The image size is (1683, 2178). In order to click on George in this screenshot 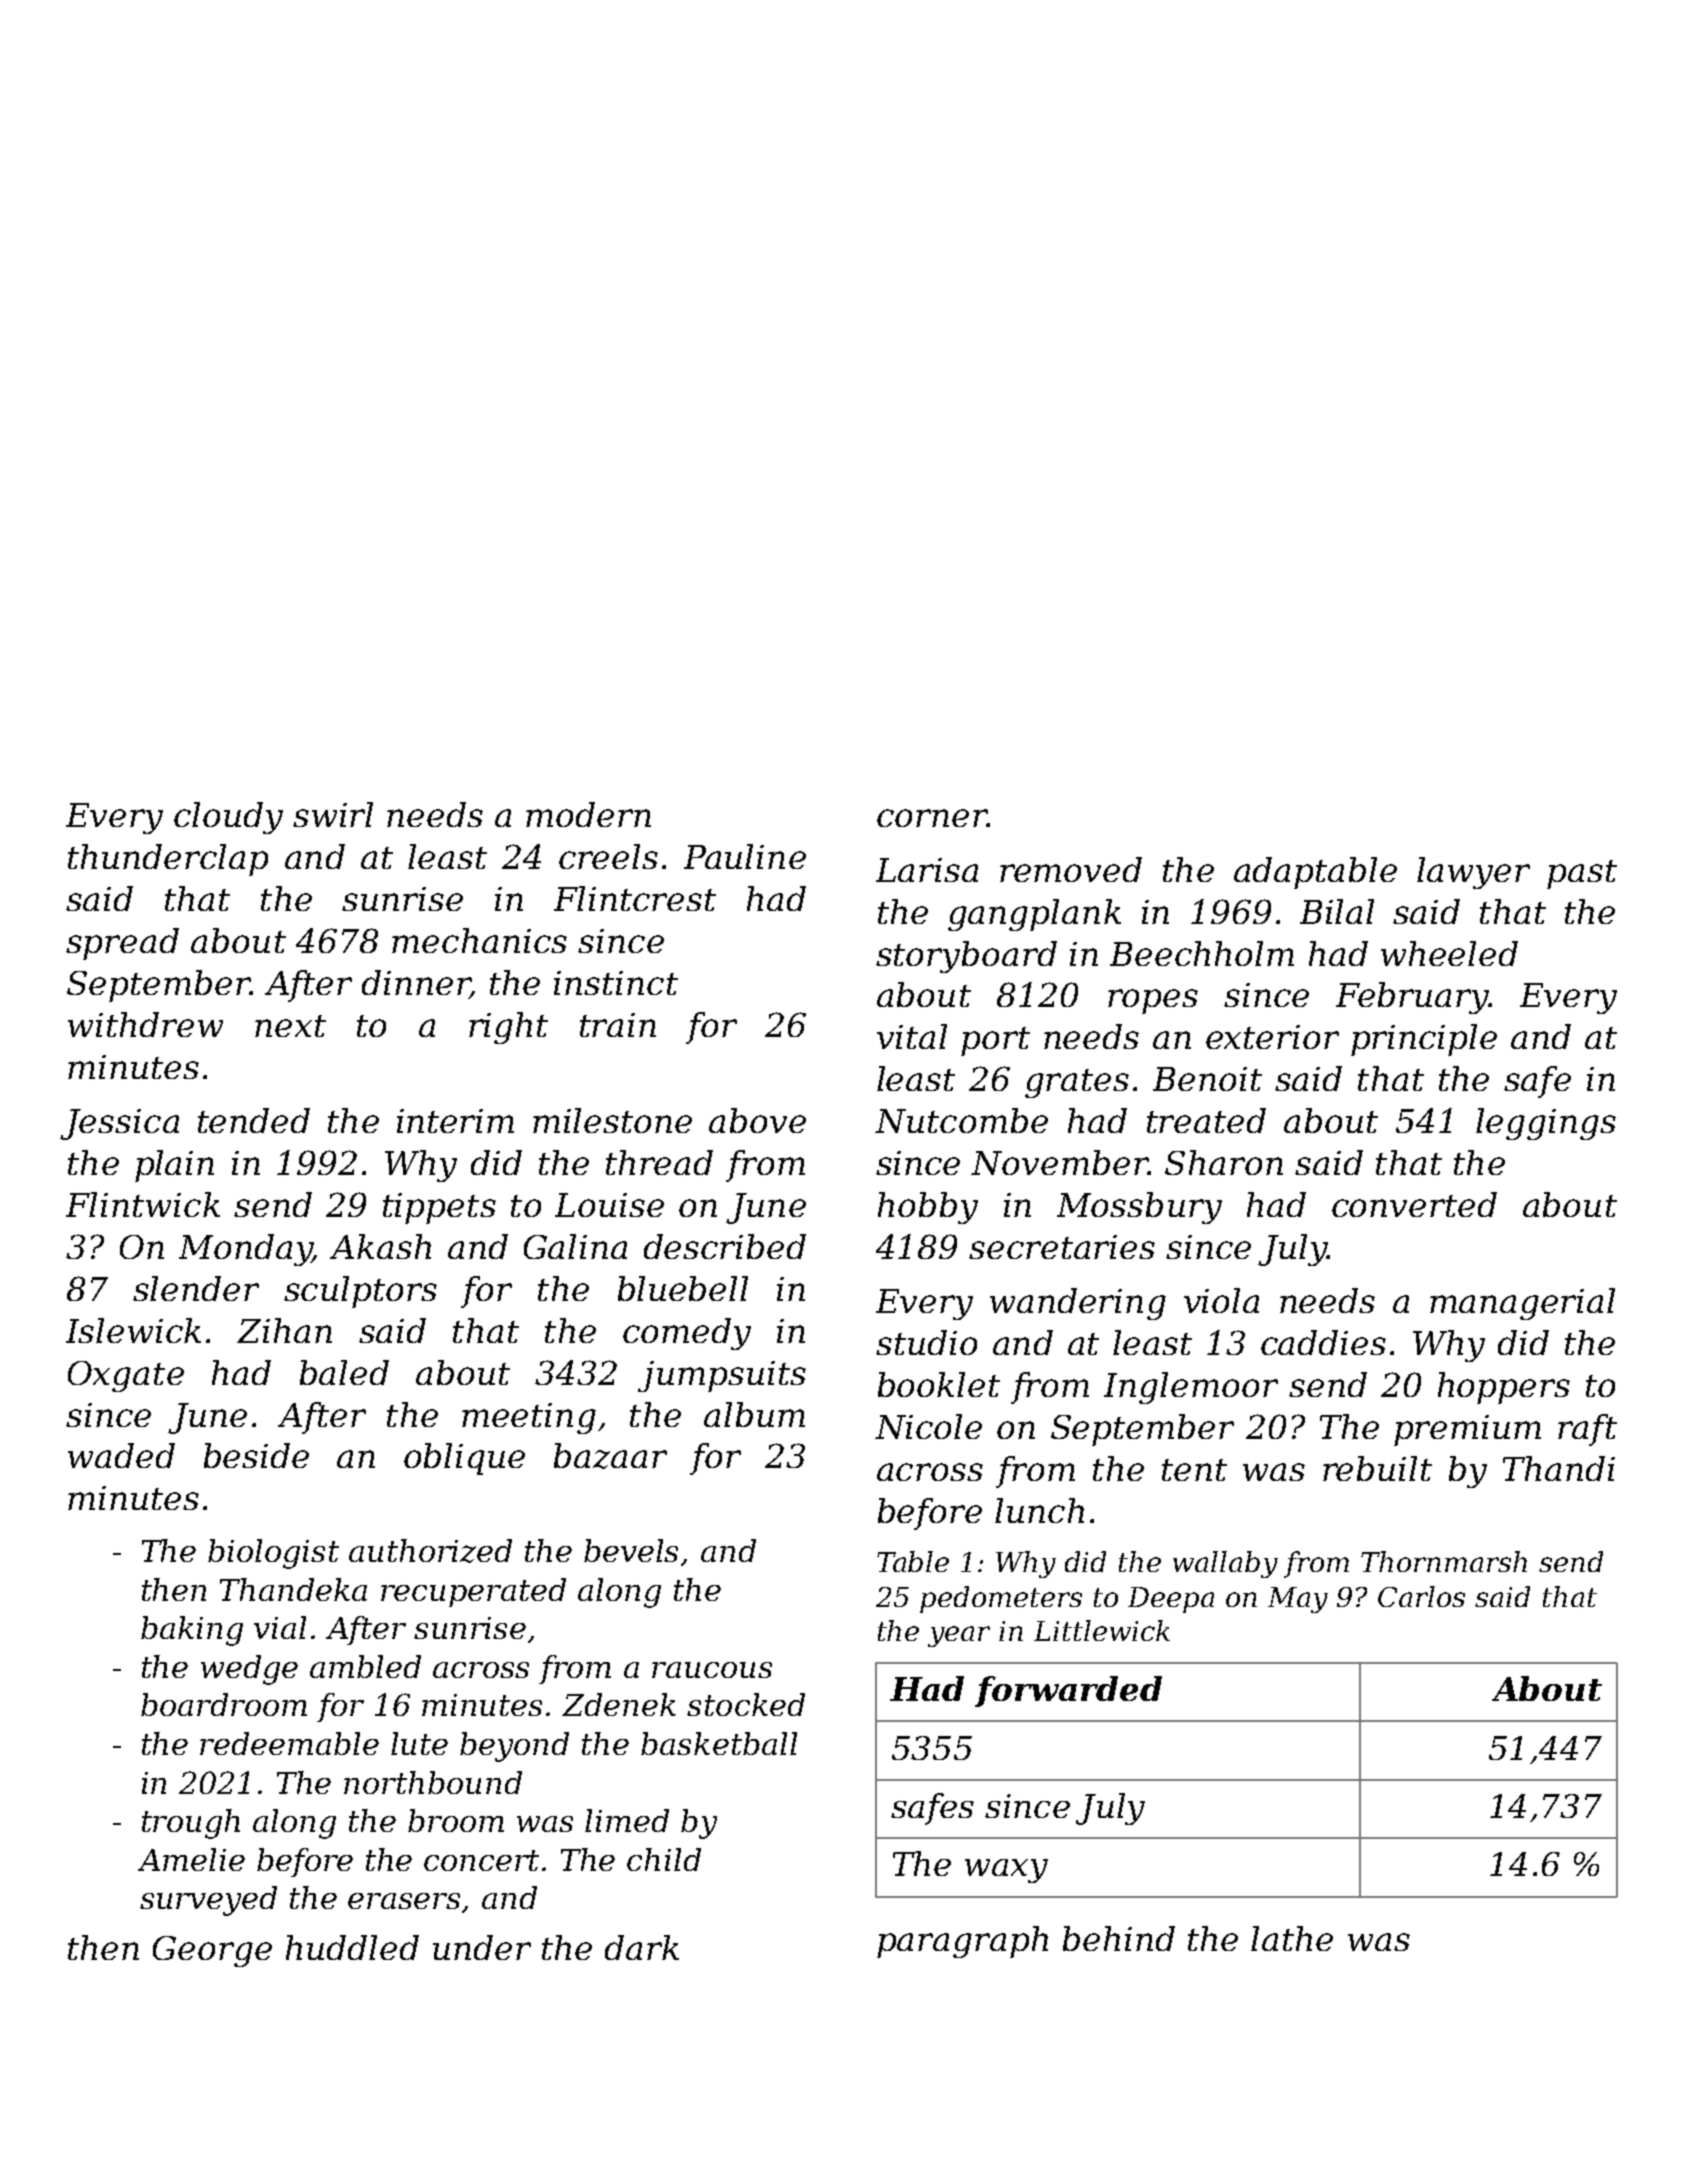, I will do `click(212, 1951)`.
